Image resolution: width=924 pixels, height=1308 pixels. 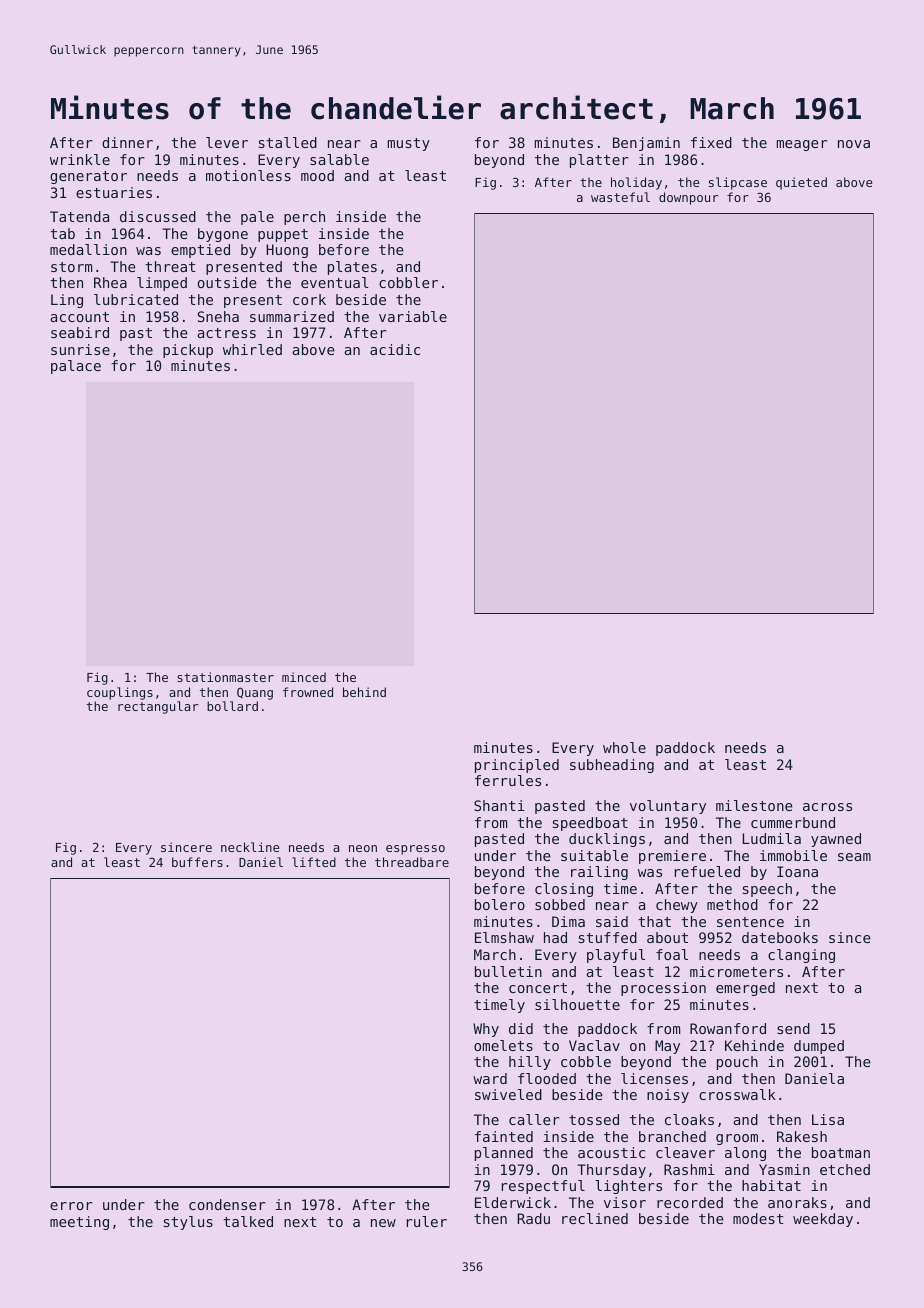 What do you see at coordinates (624, 747) in the screenshot?
I see `whole` at bounding box center [624, 747].
